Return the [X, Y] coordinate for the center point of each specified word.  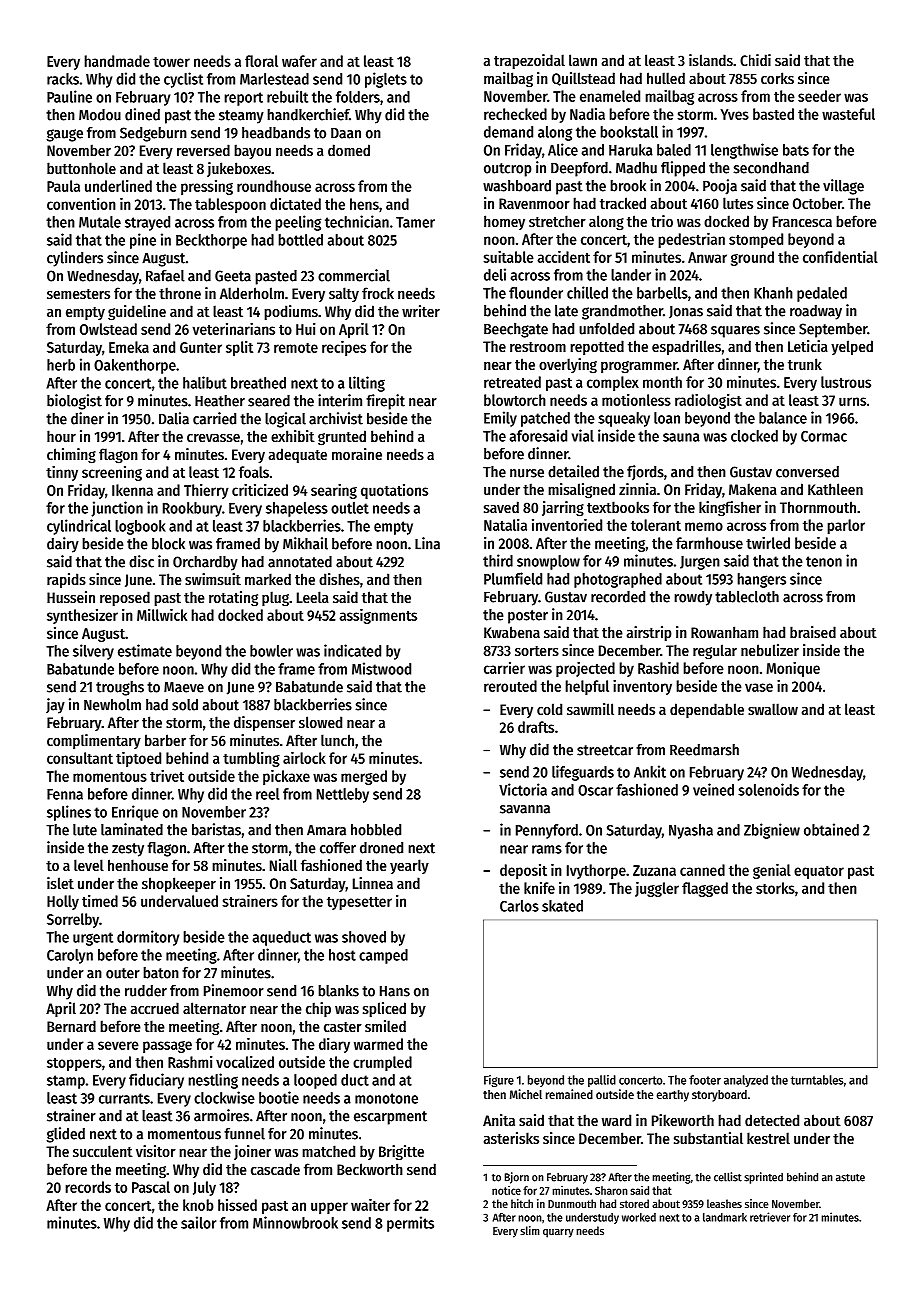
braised [813, 632]
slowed [320, 722]
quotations [394, 491]
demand [508, 132]
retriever [770, 1217]
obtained [831, 829]
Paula [63, 186]
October [817, 203]
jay [55, 706]
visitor [156, 1151]
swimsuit [213, 579]
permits [410, 1224]
